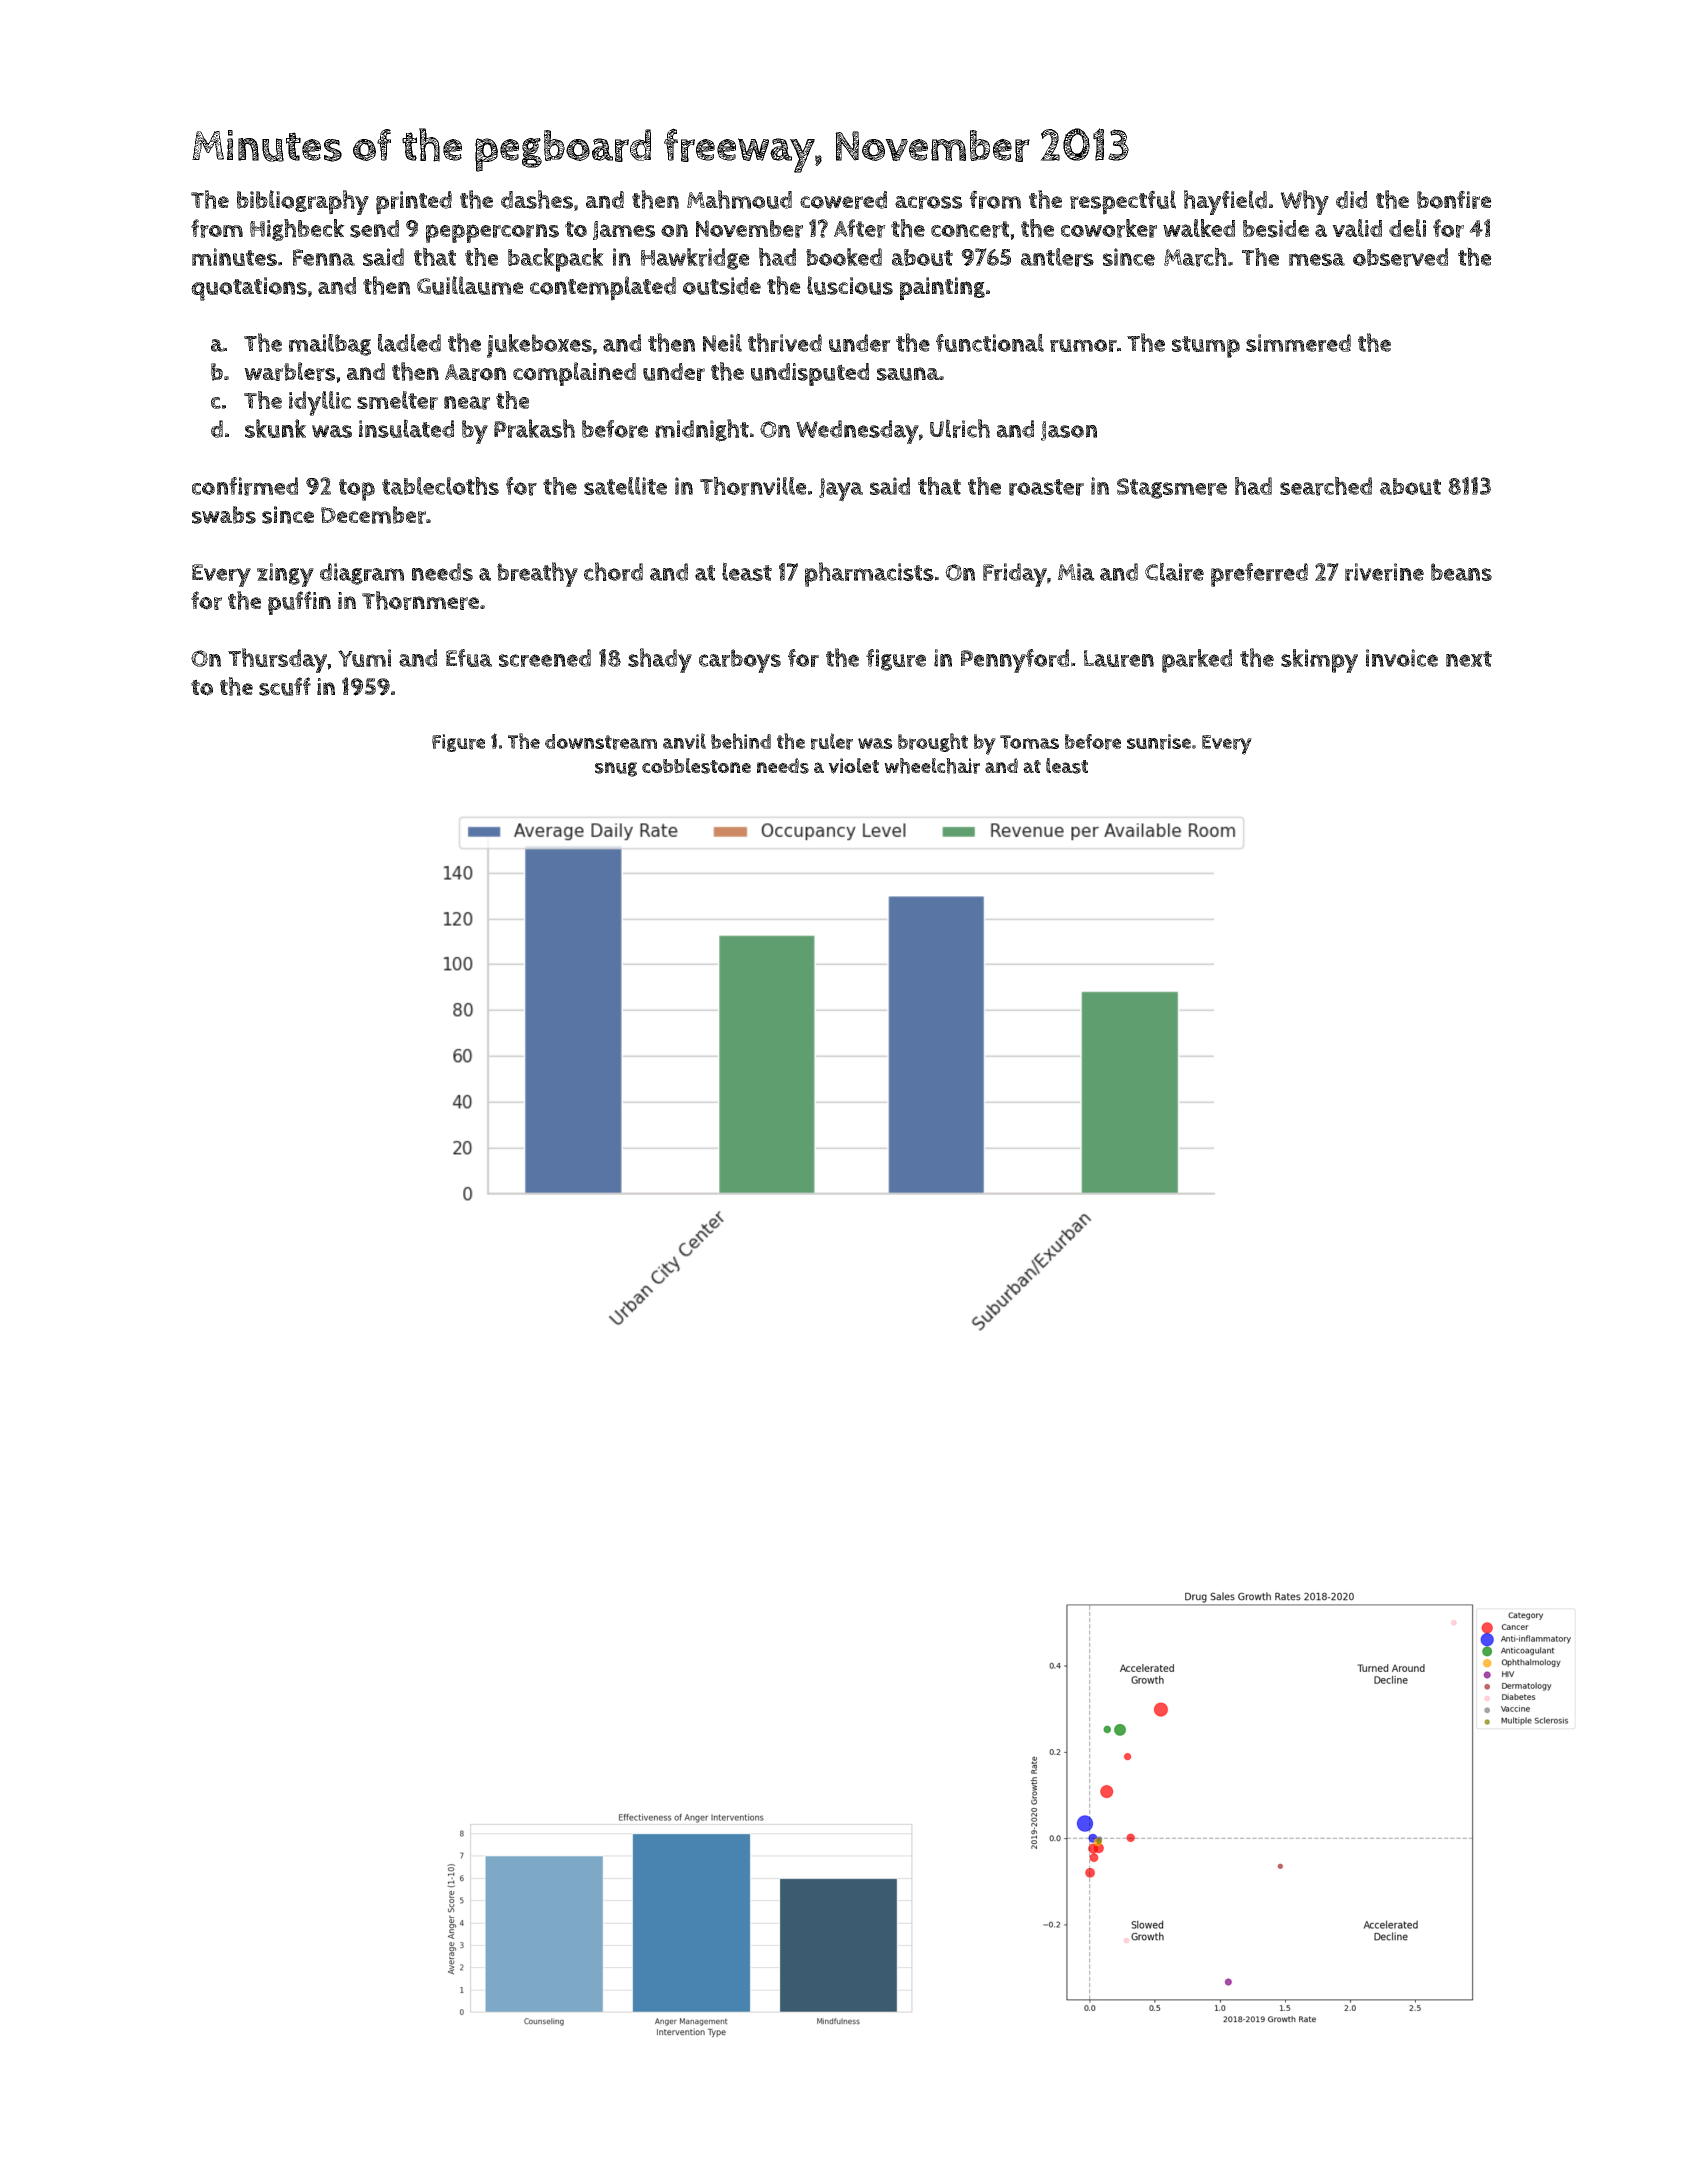 The width and height of the screenshot is (1683, 2178). What do you see at coordinates (1402, 658) in the screenshot?
I see `invoice` at bounding box center [1402, 658].
